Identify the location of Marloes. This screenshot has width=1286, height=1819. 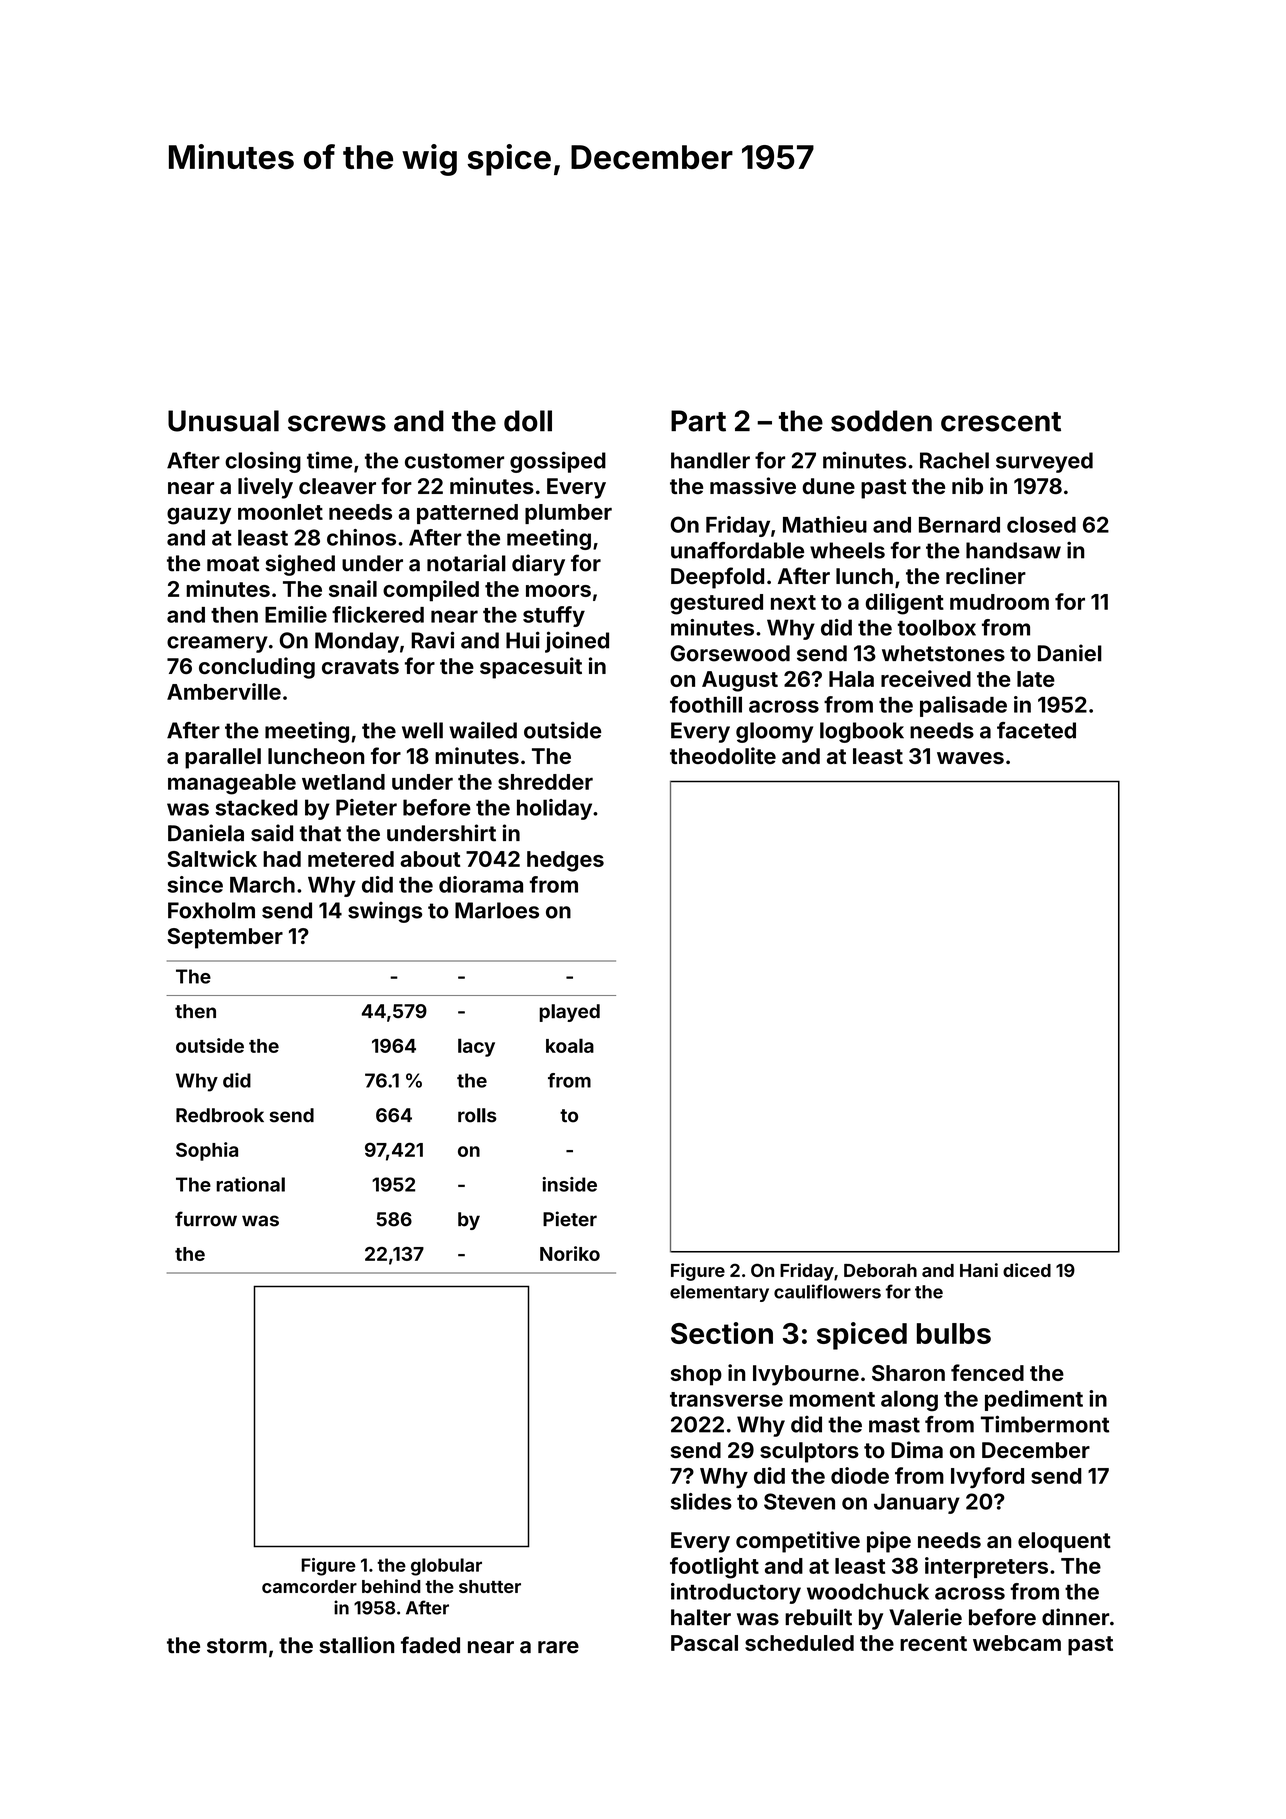
(497, 910).
